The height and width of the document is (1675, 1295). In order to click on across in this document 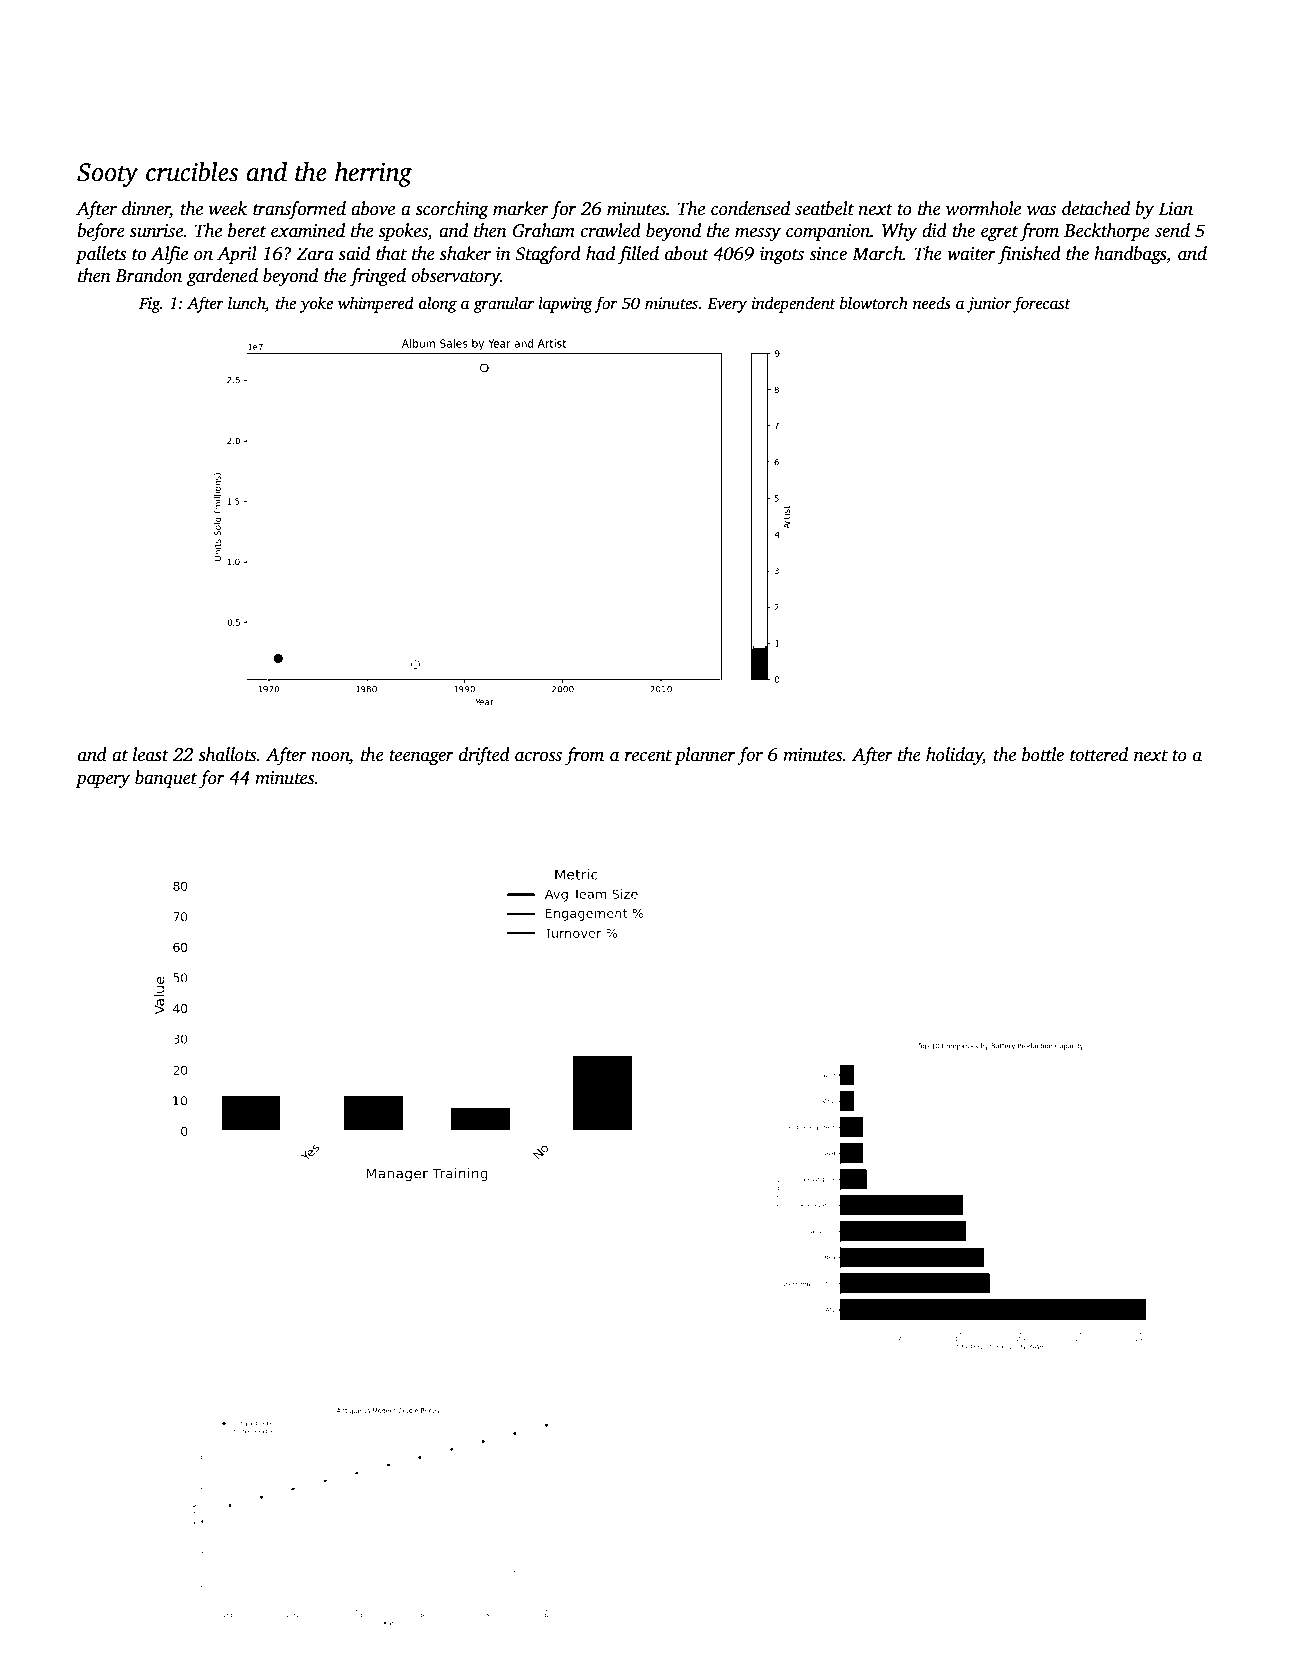, I will do `click(538, 757)`.
